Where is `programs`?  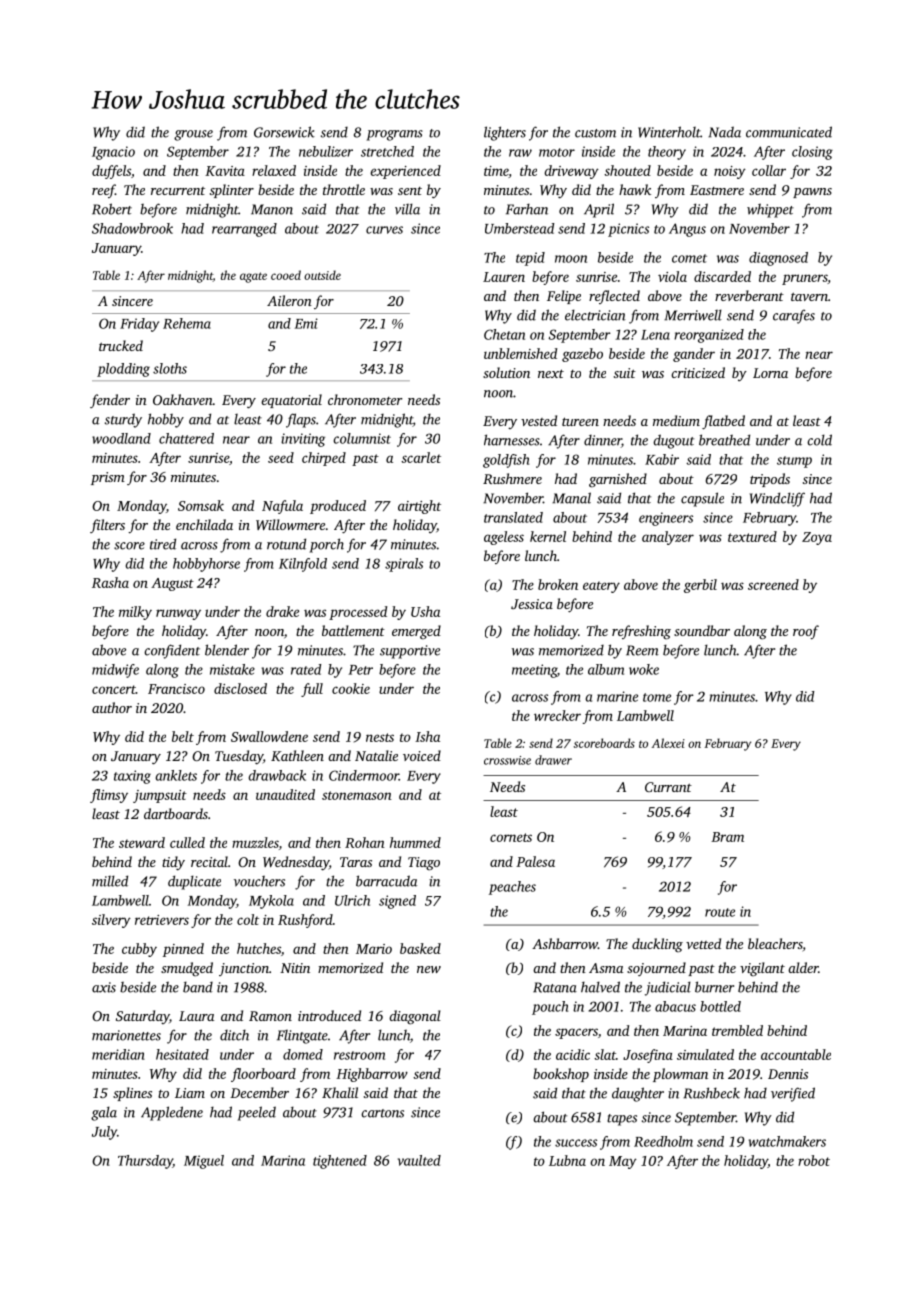
programs is located at coordinates (395, 135).
